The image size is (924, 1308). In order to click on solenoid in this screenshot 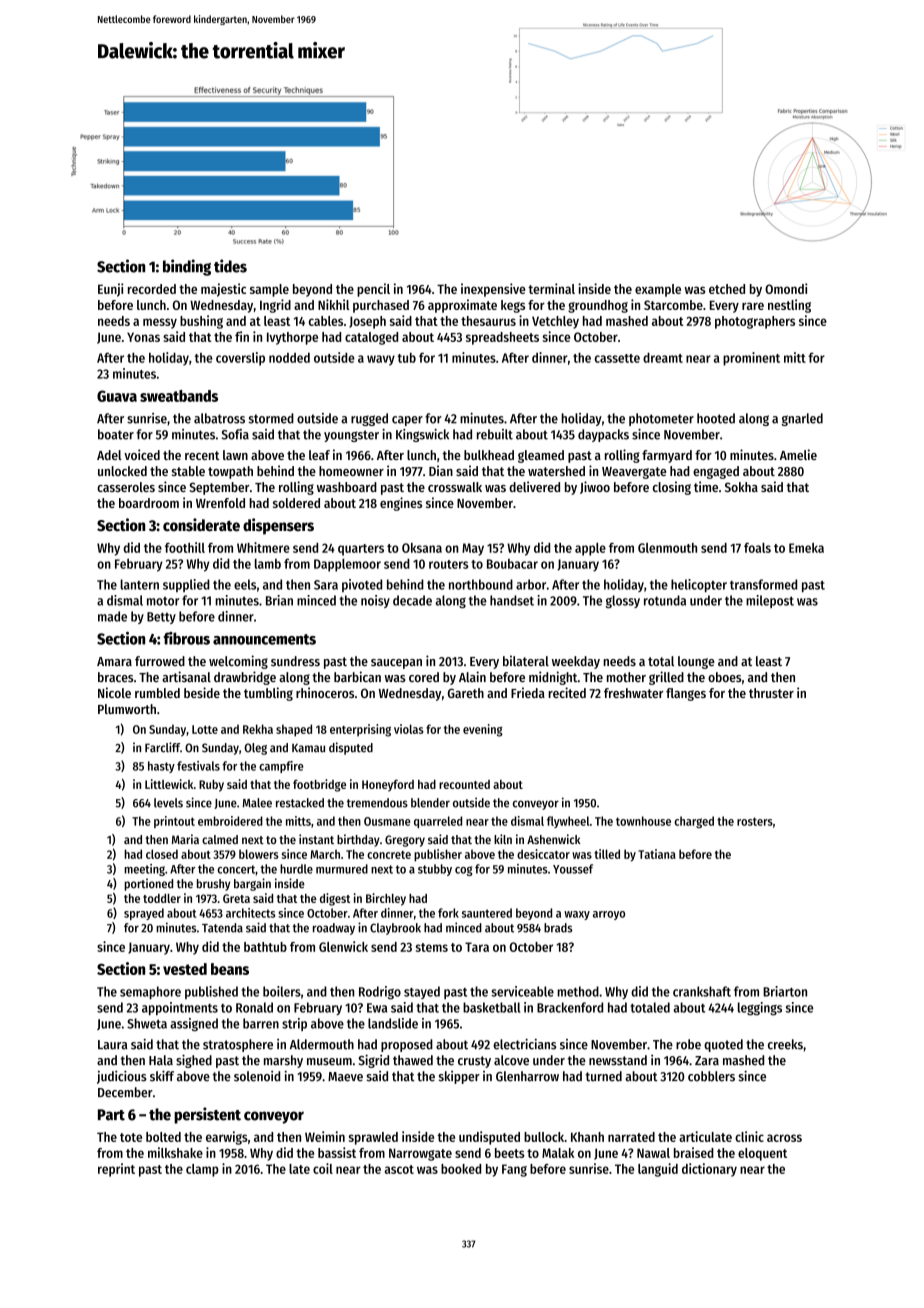, I will do `click(257, 1076)`.
